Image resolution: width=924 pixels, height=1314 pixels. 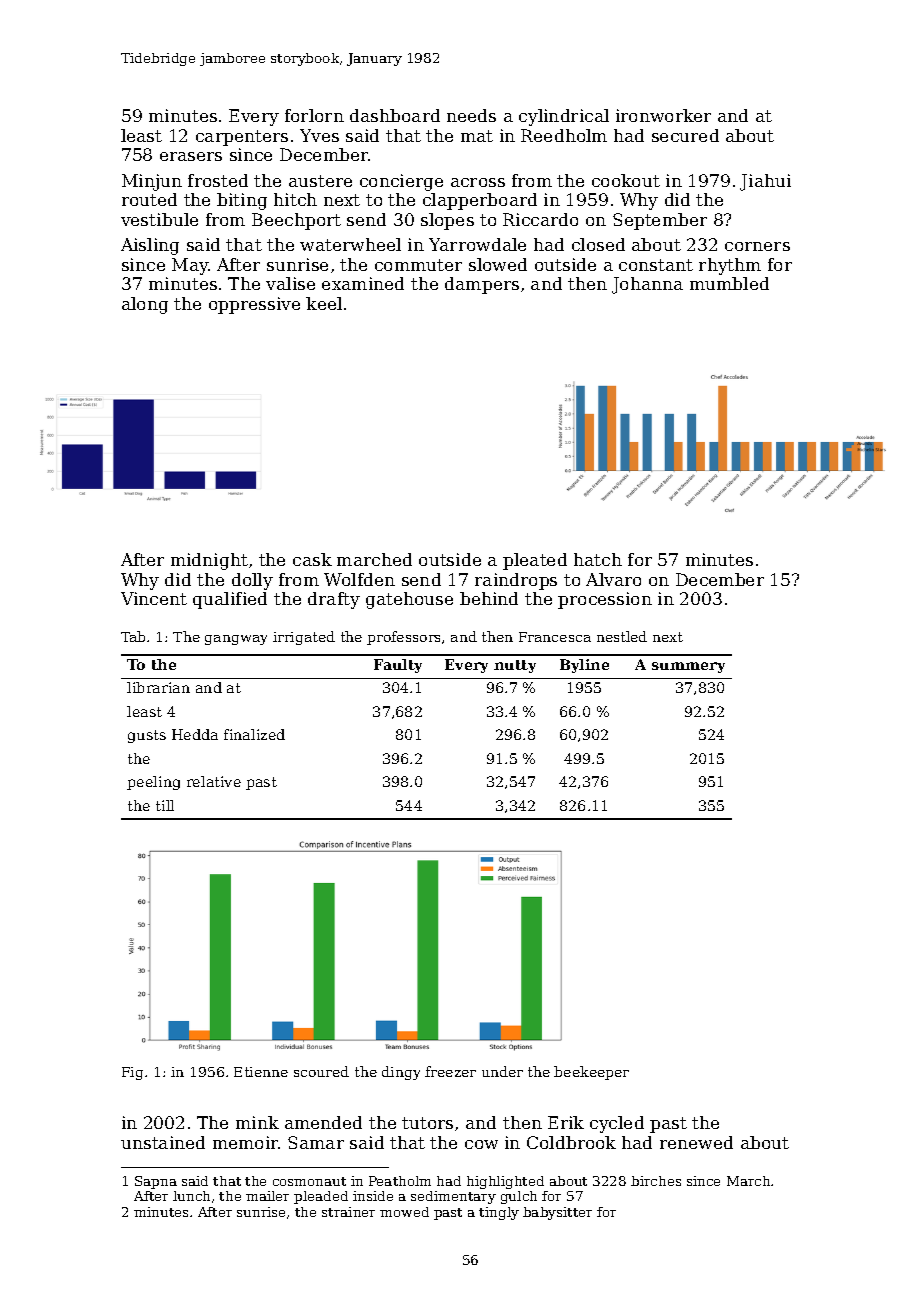 What do you see at coordinates (409, 600) in the image?
I see `gatehouse` at bounding box center [409, 600].
